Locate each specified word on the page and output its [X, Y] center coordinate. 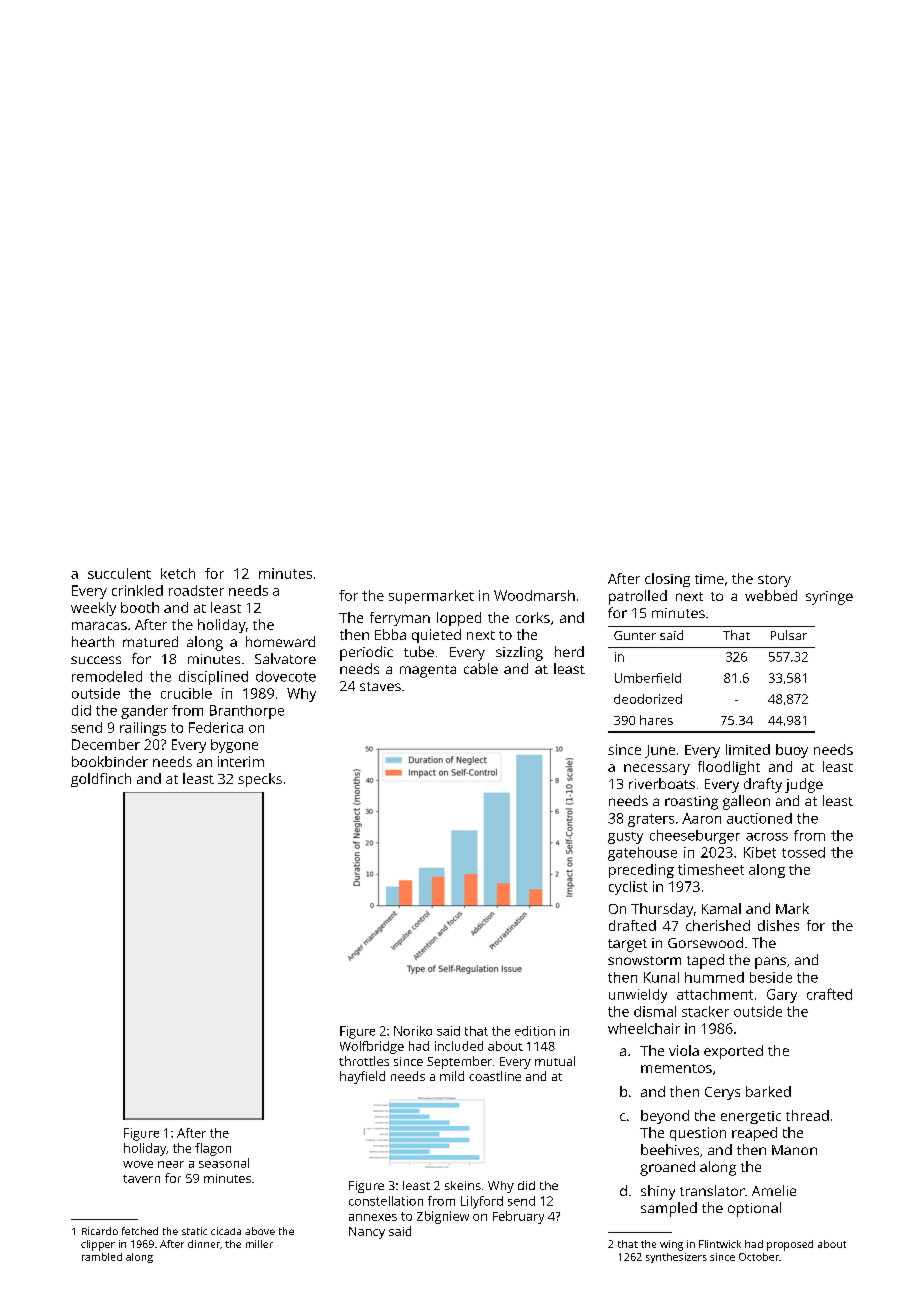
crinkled [137, 590]
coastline [495, 1076]
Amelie [774, 1190]
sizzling [519, 653]
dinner [204, 1244]
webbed [771, 595]
